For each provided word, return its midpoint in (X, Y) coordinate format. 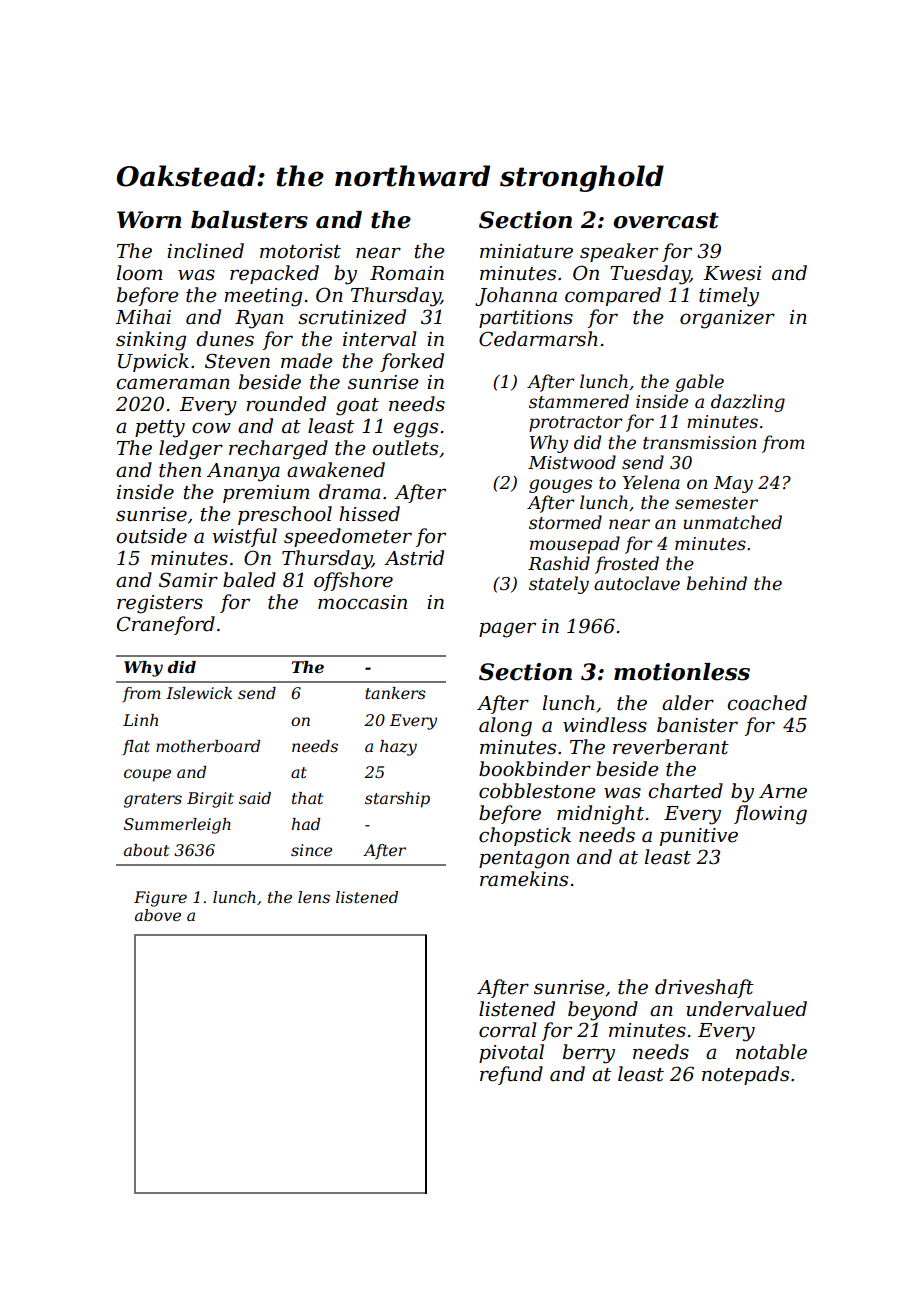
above (158, 915)
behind (717, 583)
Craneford (166, 625)
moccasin (362, 602)
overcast (666, 220)
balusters (249, 220)
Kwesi (732, 273)
